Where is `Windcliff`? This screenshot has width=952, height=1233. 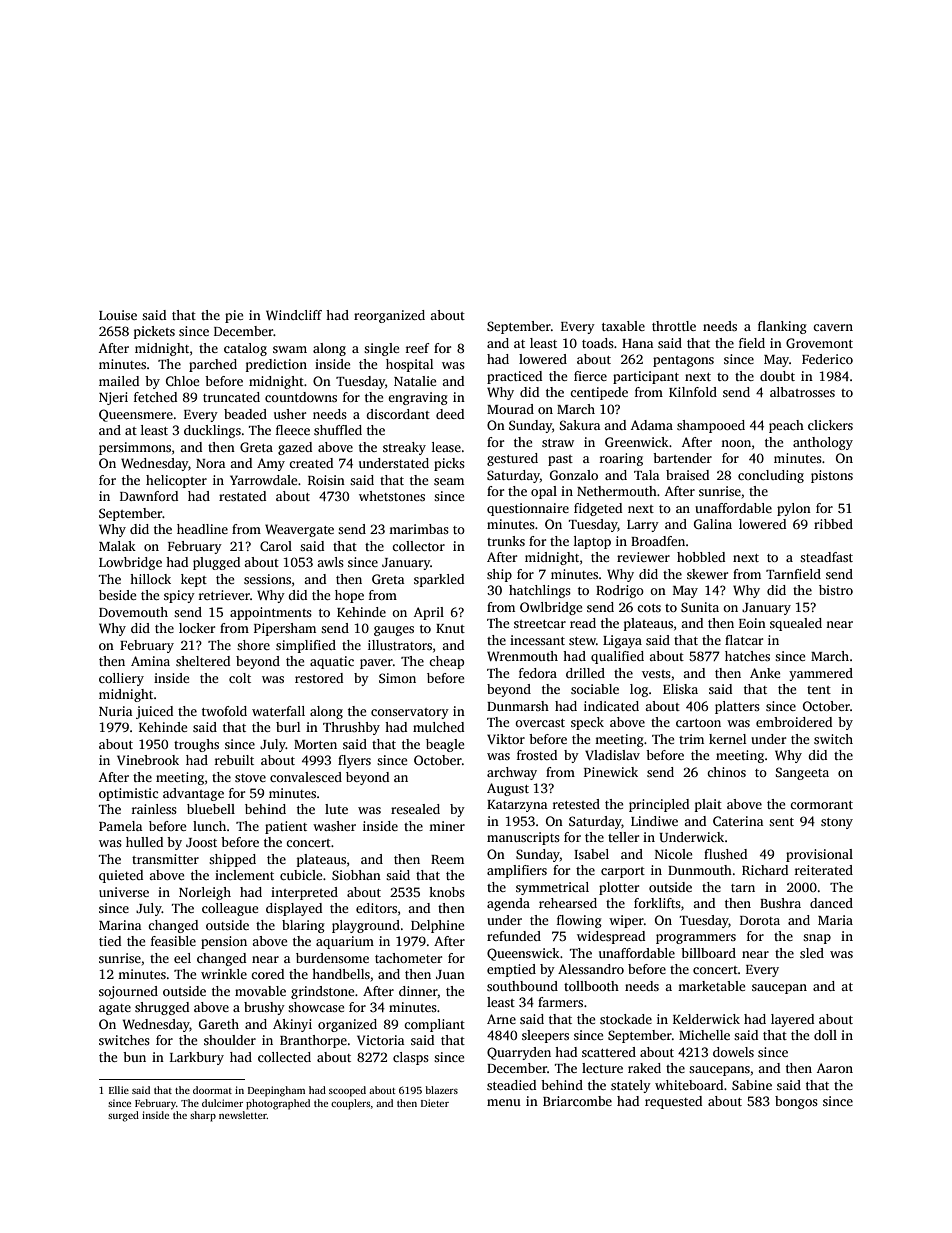
Windcliff is located at coordinates (294, 315).
